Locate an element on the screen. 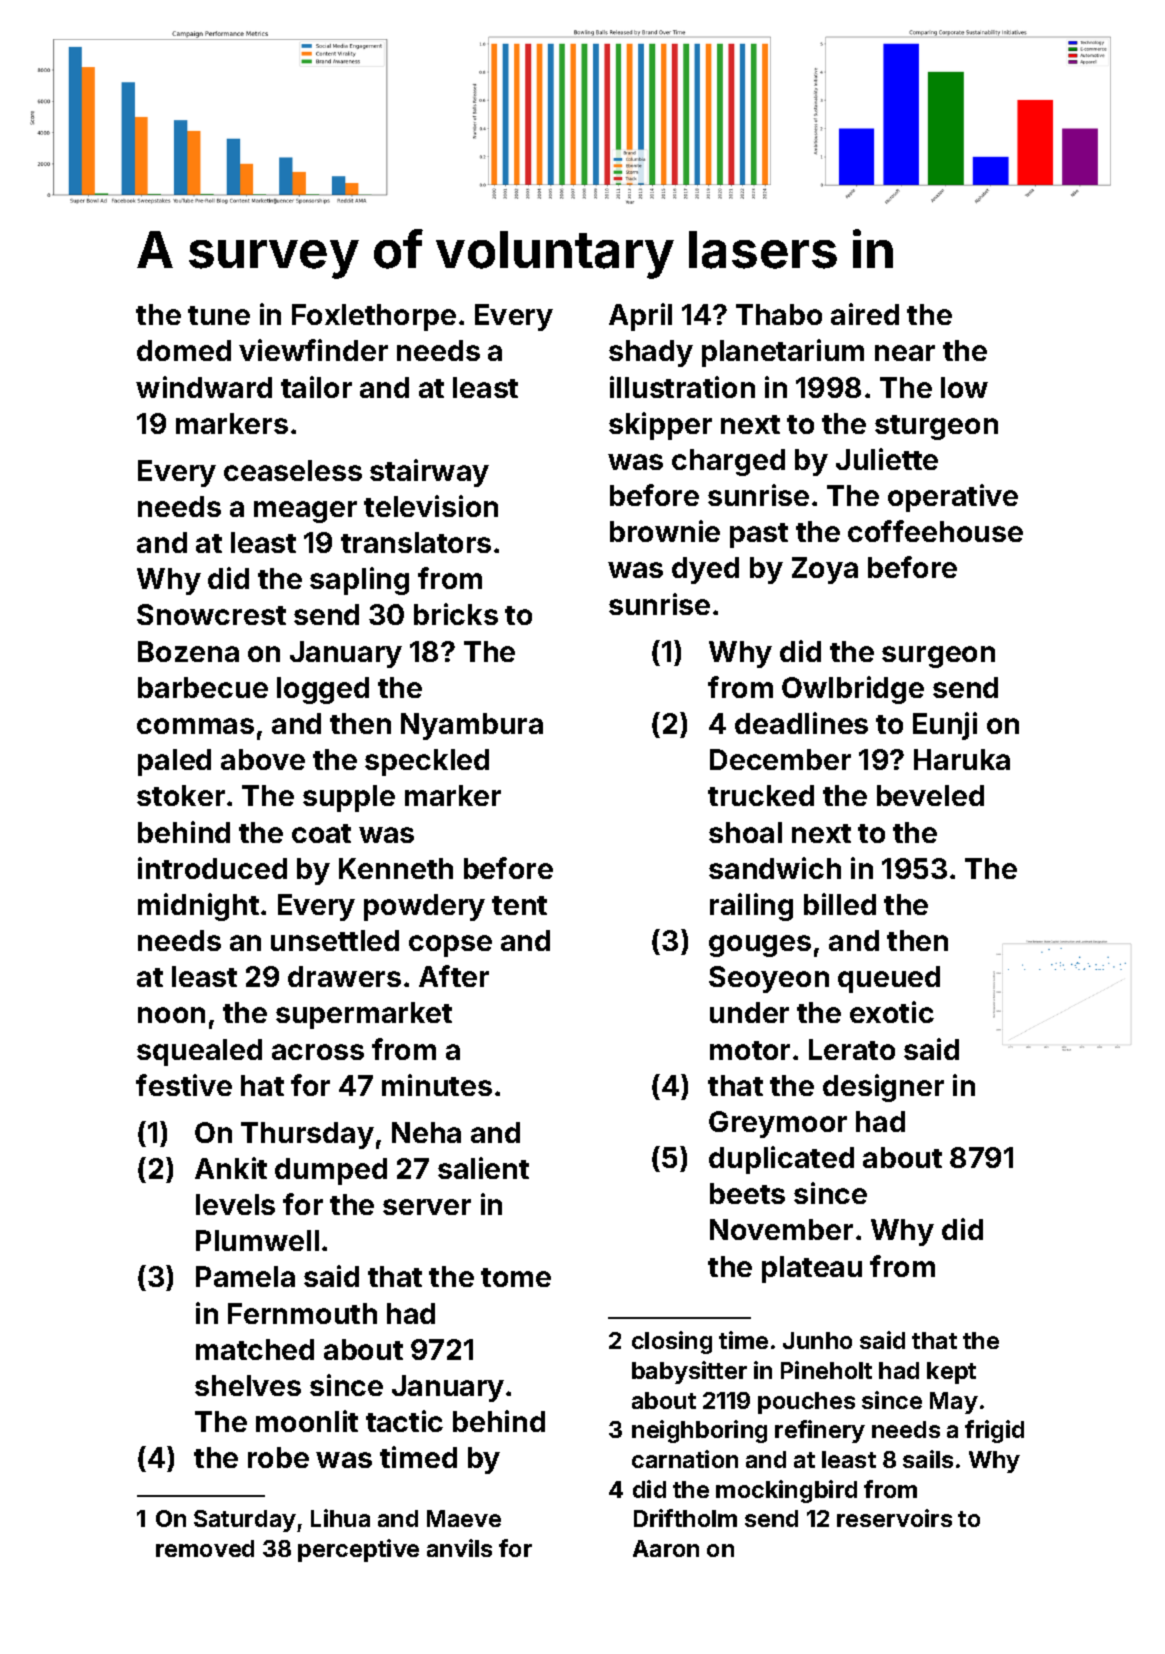 The image size is (1165, 1654). gouges is located at coordinates (760, 946).
